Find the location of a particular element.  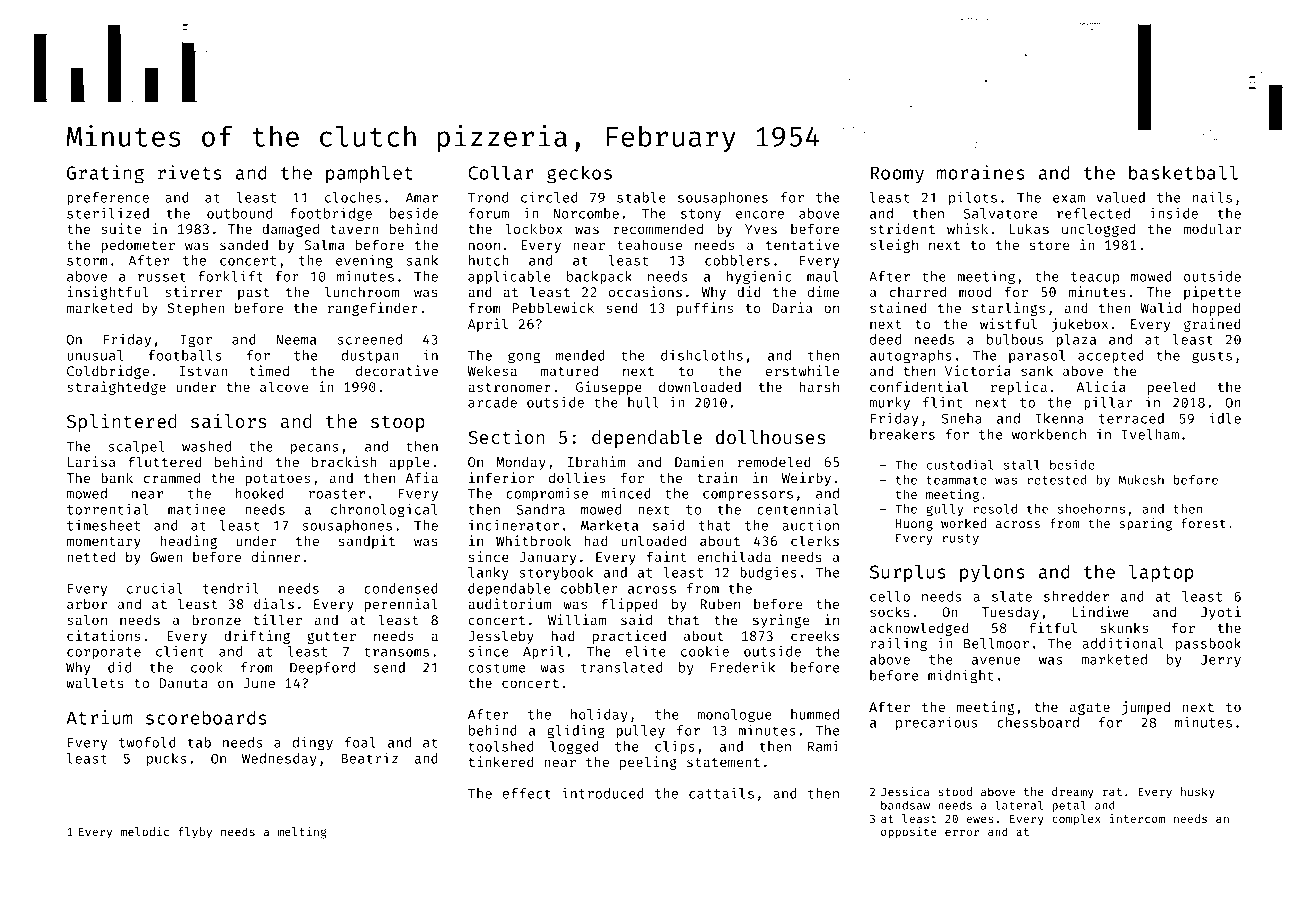

error is located at coordinates (962, 832).
